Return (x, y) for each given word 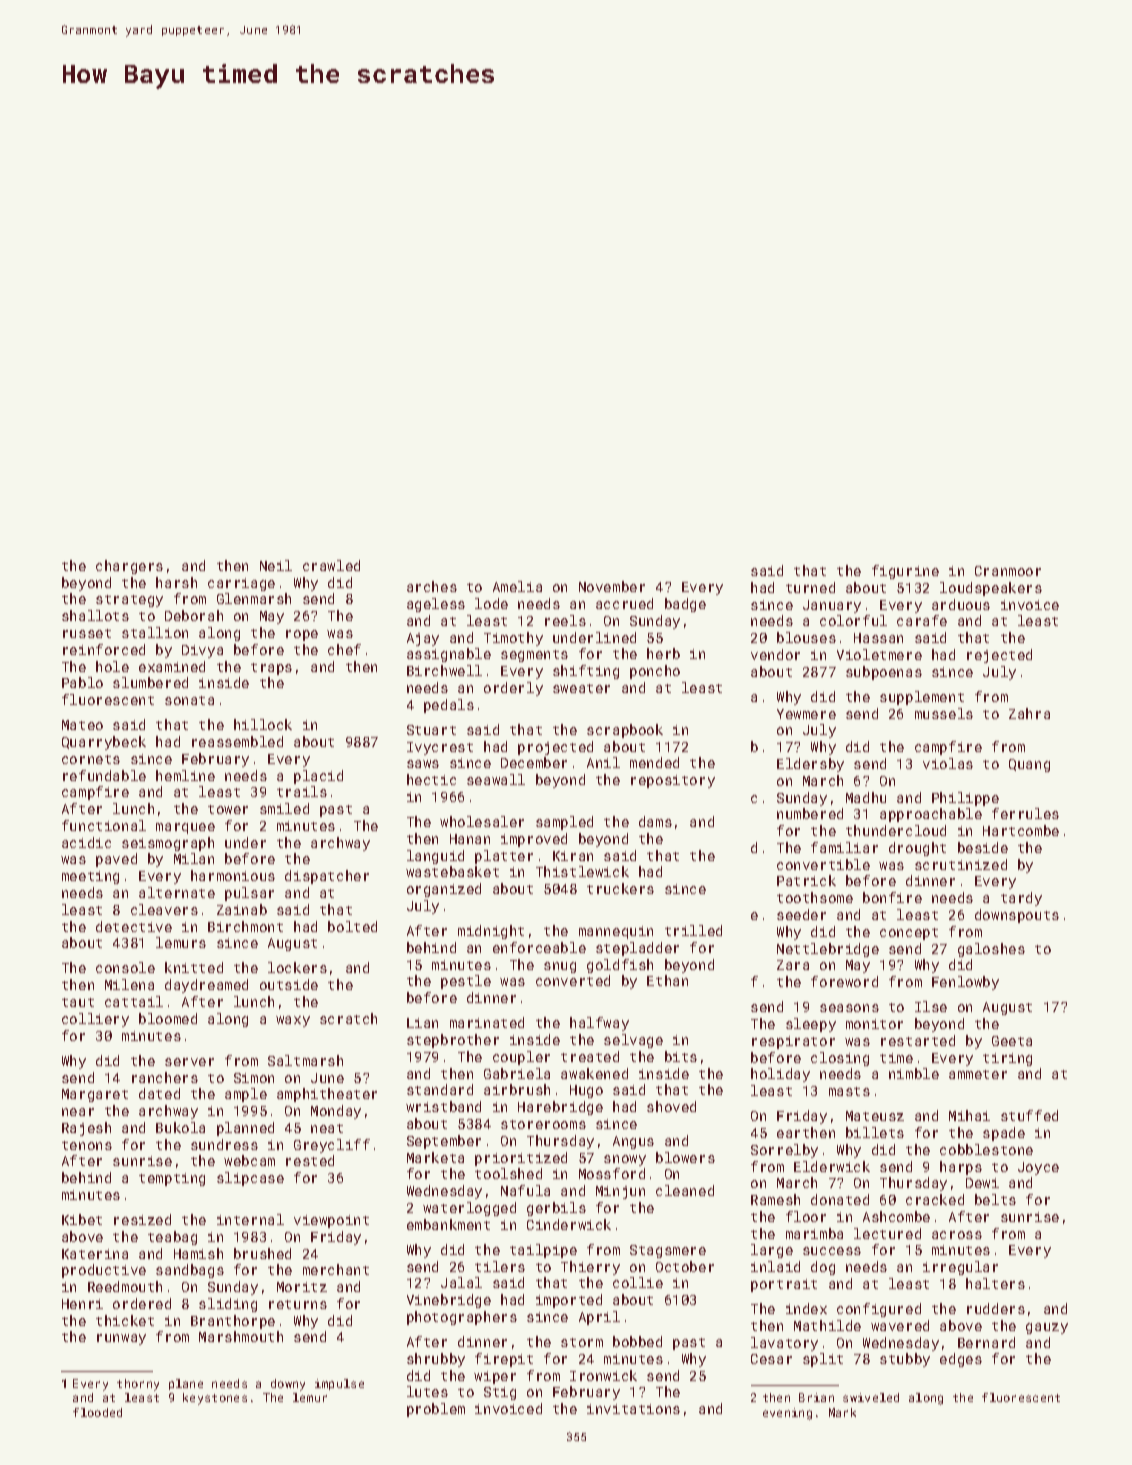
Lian (422, 1023)
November (612, 586)
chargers (129, 567)
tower (228, 809)
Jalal (461, 1282)
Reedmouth (125, 1286)
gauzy (1047, 1328)
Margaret (95, 1095)
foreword (844, 981)
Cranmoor (1008, 571)
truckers (620, 888)
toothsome (815, 897)
